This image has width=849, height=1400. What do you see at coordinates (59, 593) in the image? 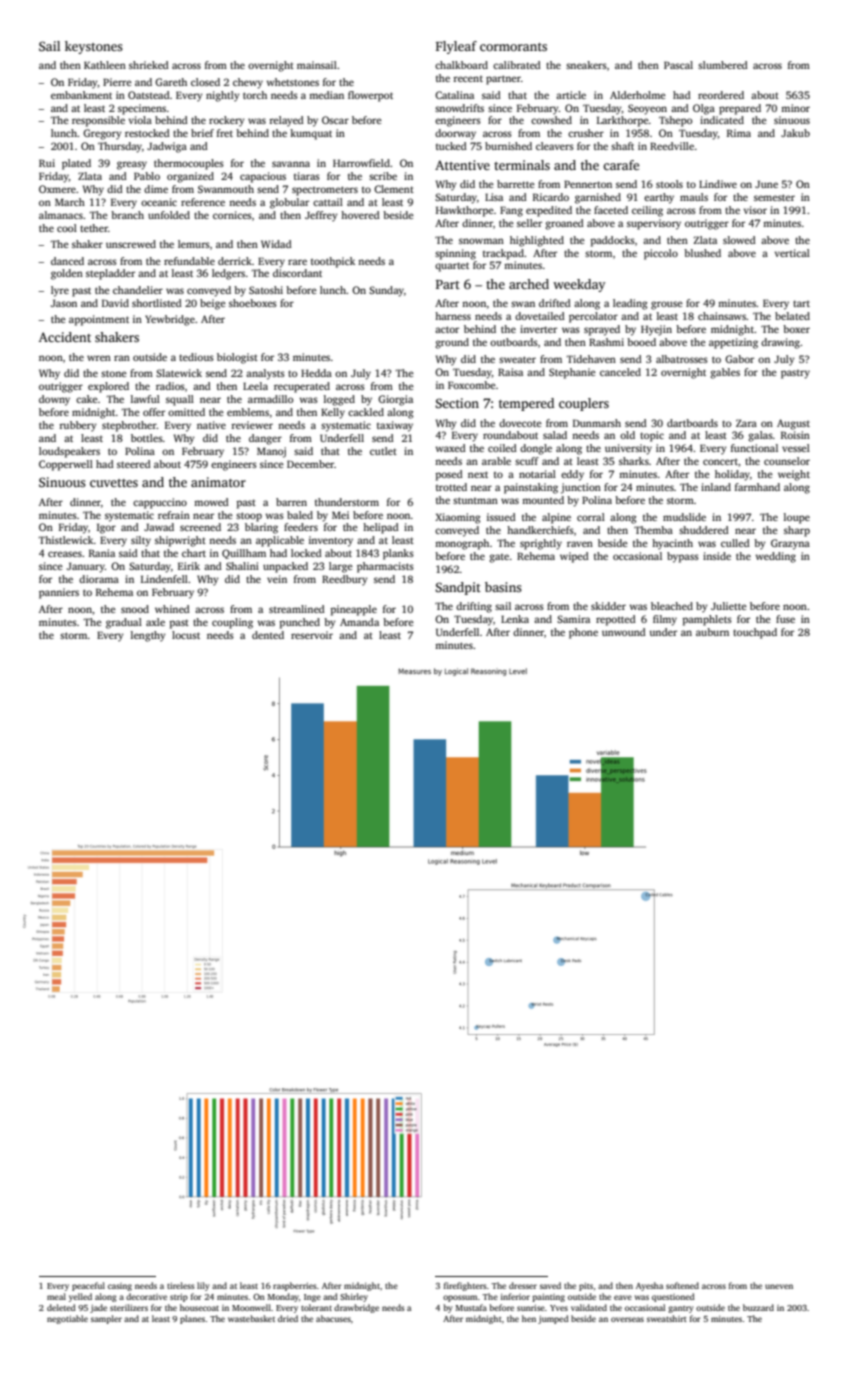
I see `panniers` at bounding box center [59, 593].
